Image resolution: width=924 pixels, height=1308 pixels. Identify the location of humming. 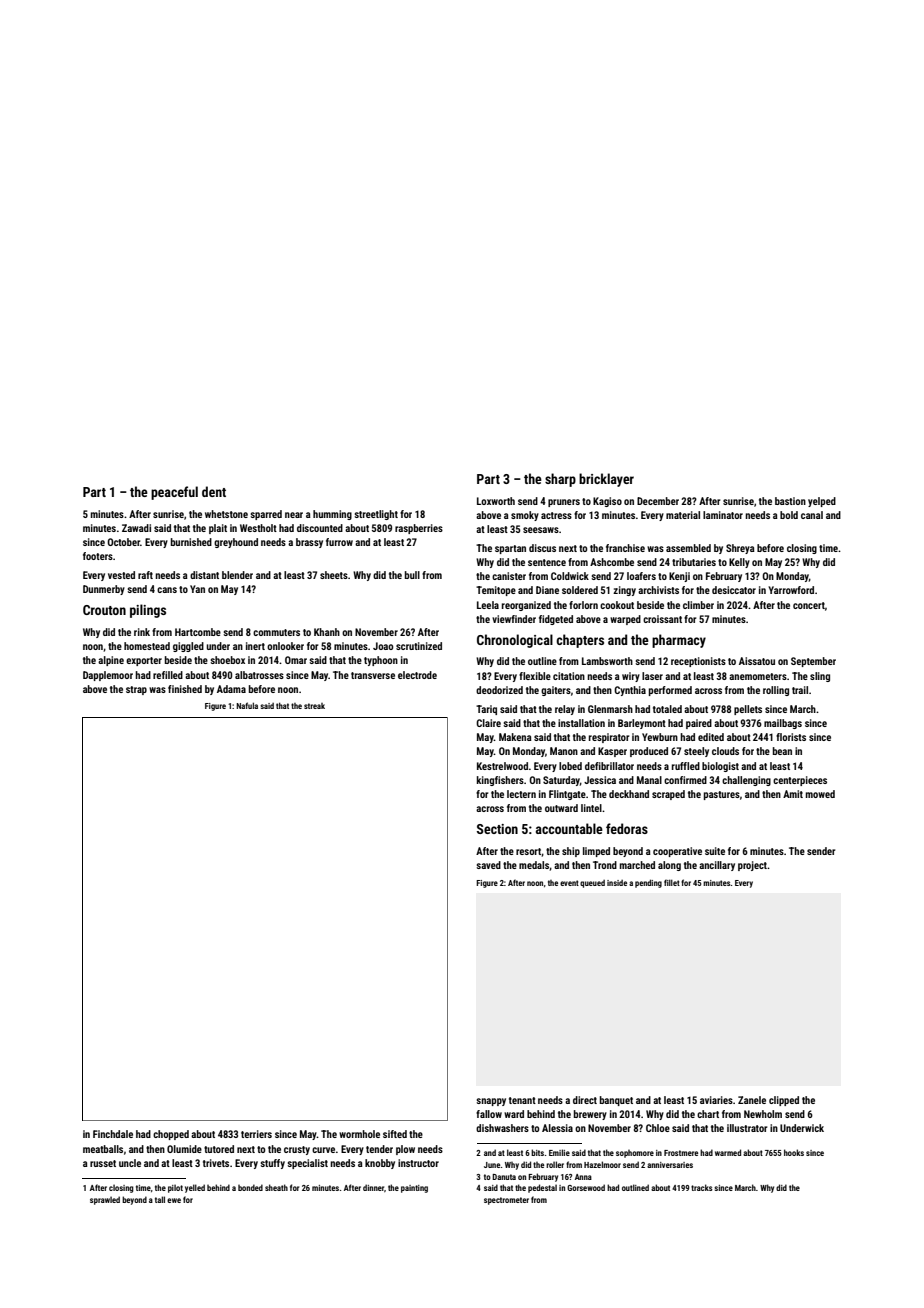
(332, 515).
